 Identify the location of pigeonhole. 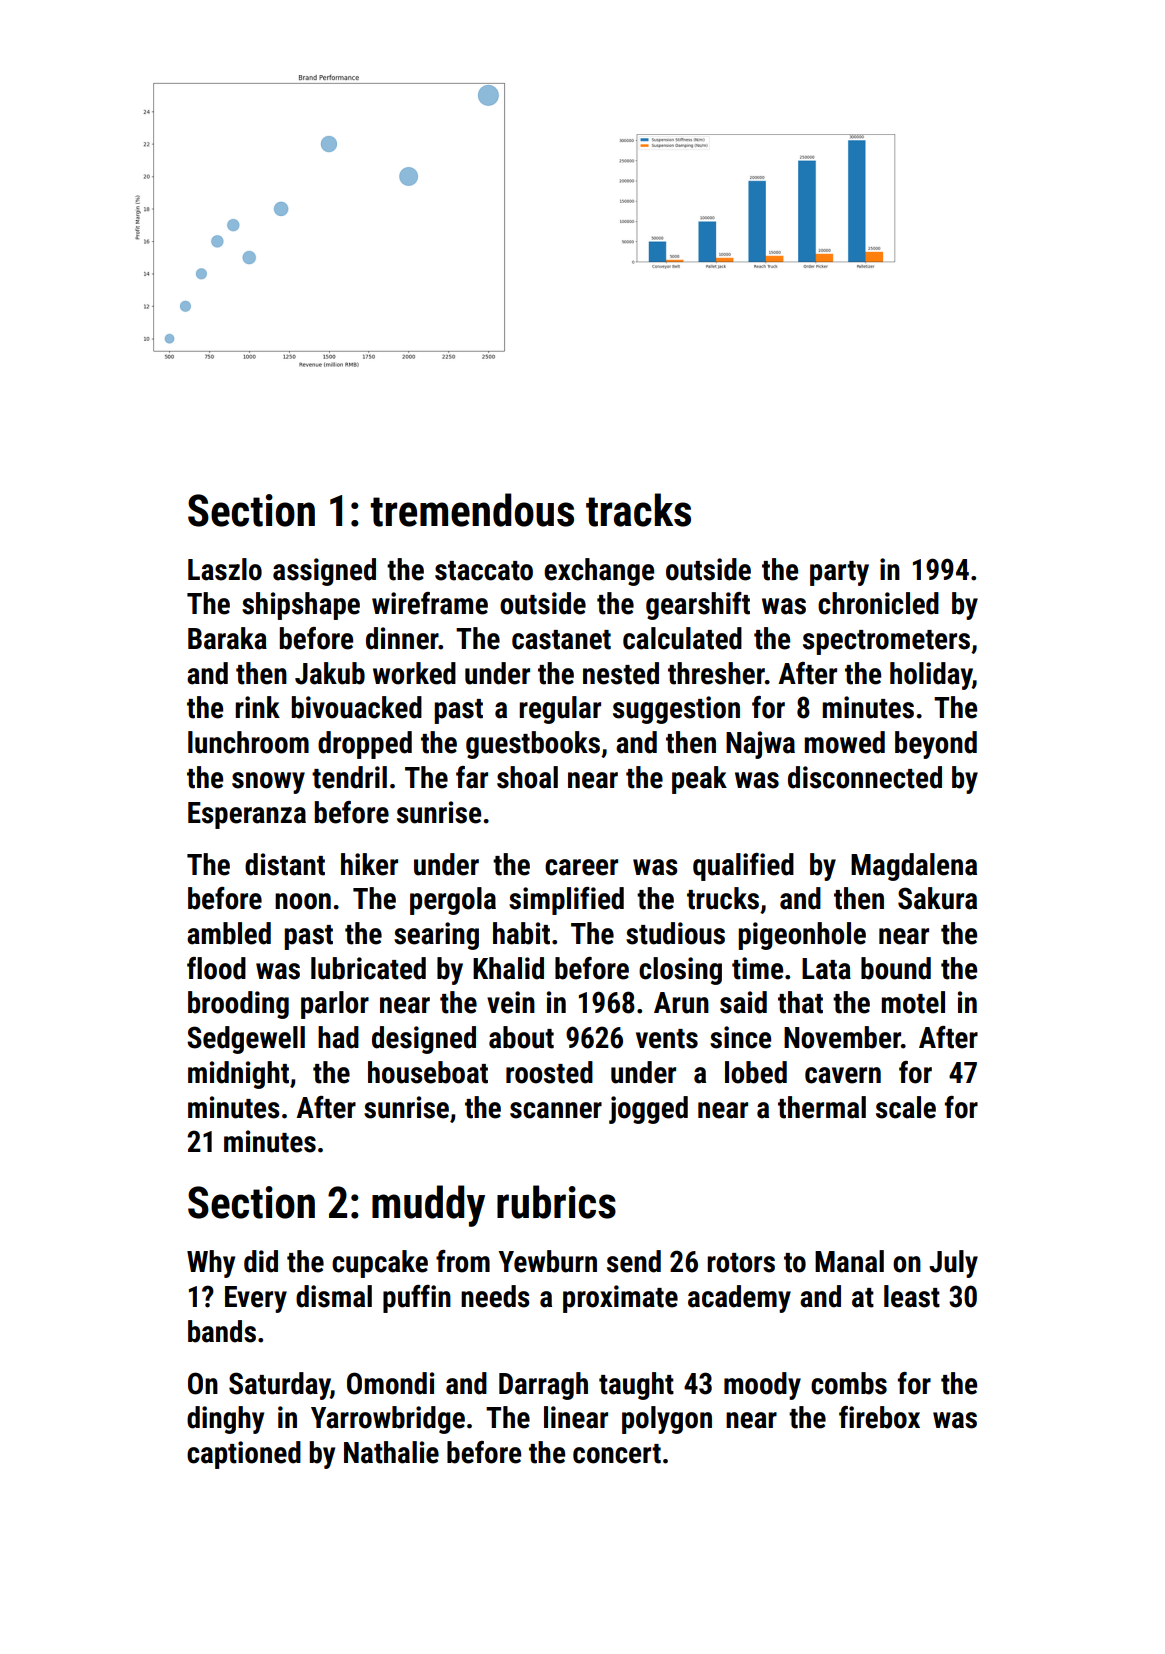
(802, 936).
